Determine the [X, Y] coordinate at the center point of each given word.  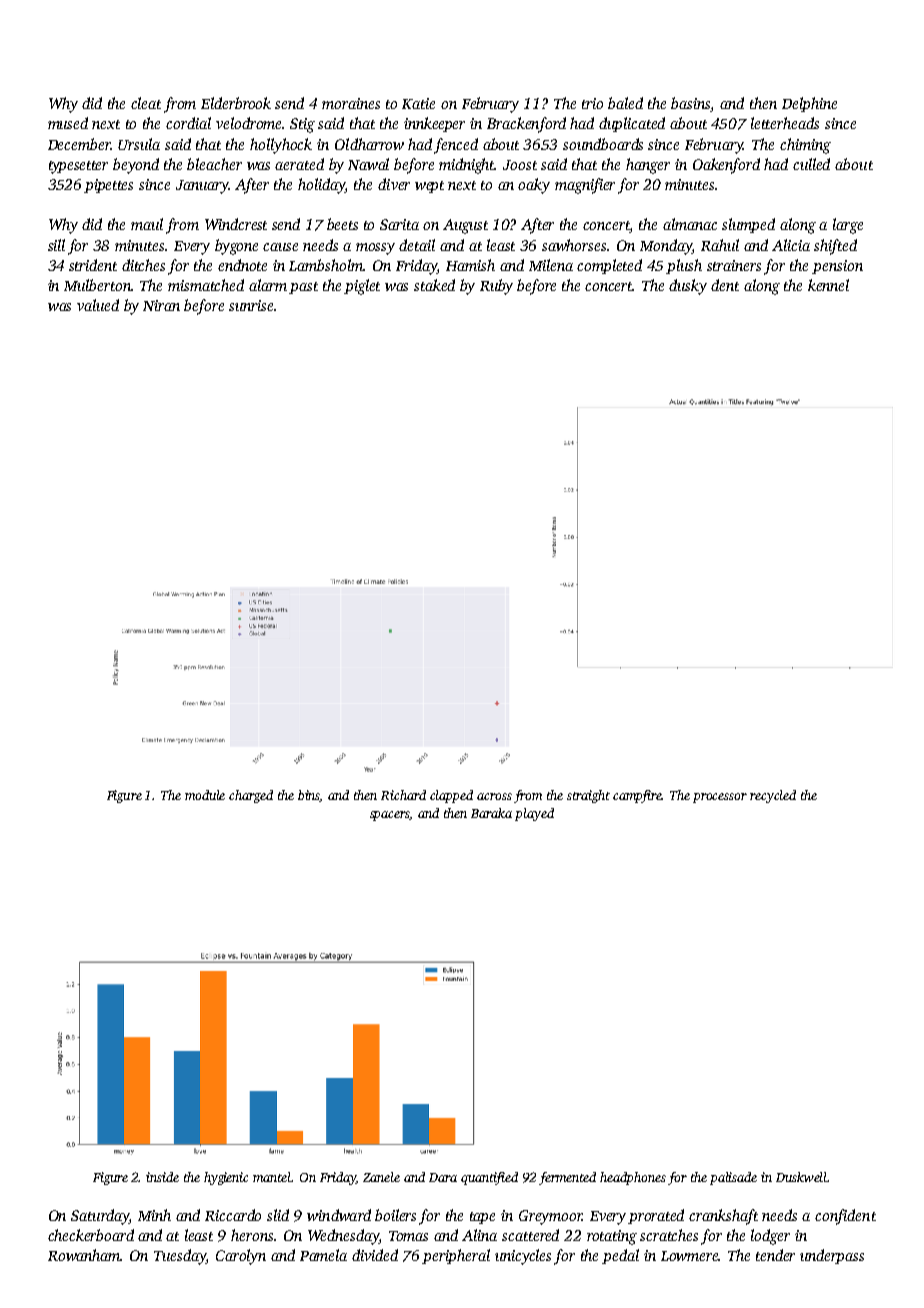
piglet [362, 287]
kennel [828, 285]
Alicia [791, 245]
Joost [520, 165]
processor [720, 798]
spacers [390, 816]
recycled [773, 796]
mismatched [206, 285]
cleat [146, 103]
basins [691, 104]
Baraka [491, 813]
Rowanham [84, 1255]
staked [434, 285]
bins [309, 796]
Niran [161, 305]
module [205, 795]
